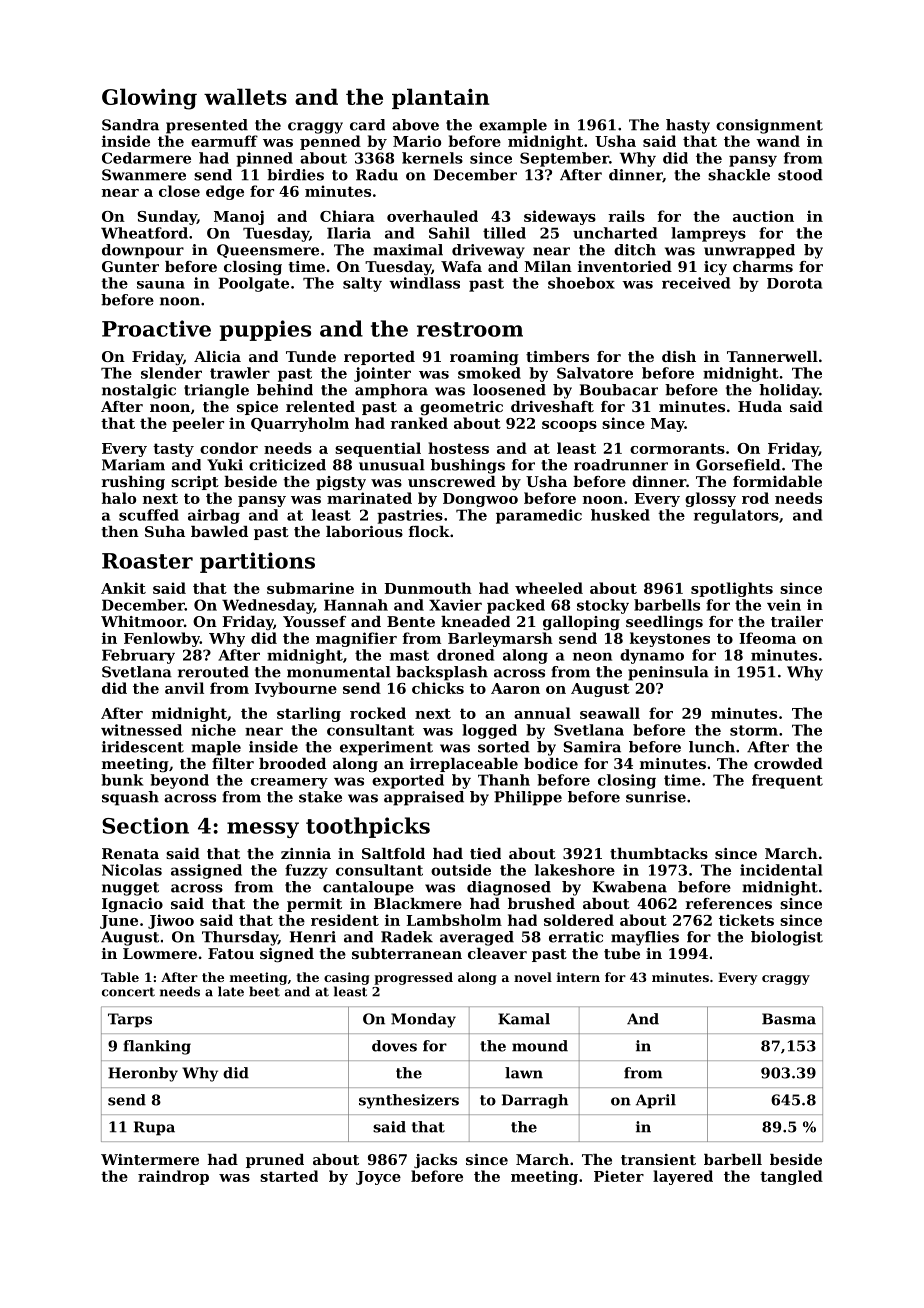  I want to click on erratic, so click(576, 937).
